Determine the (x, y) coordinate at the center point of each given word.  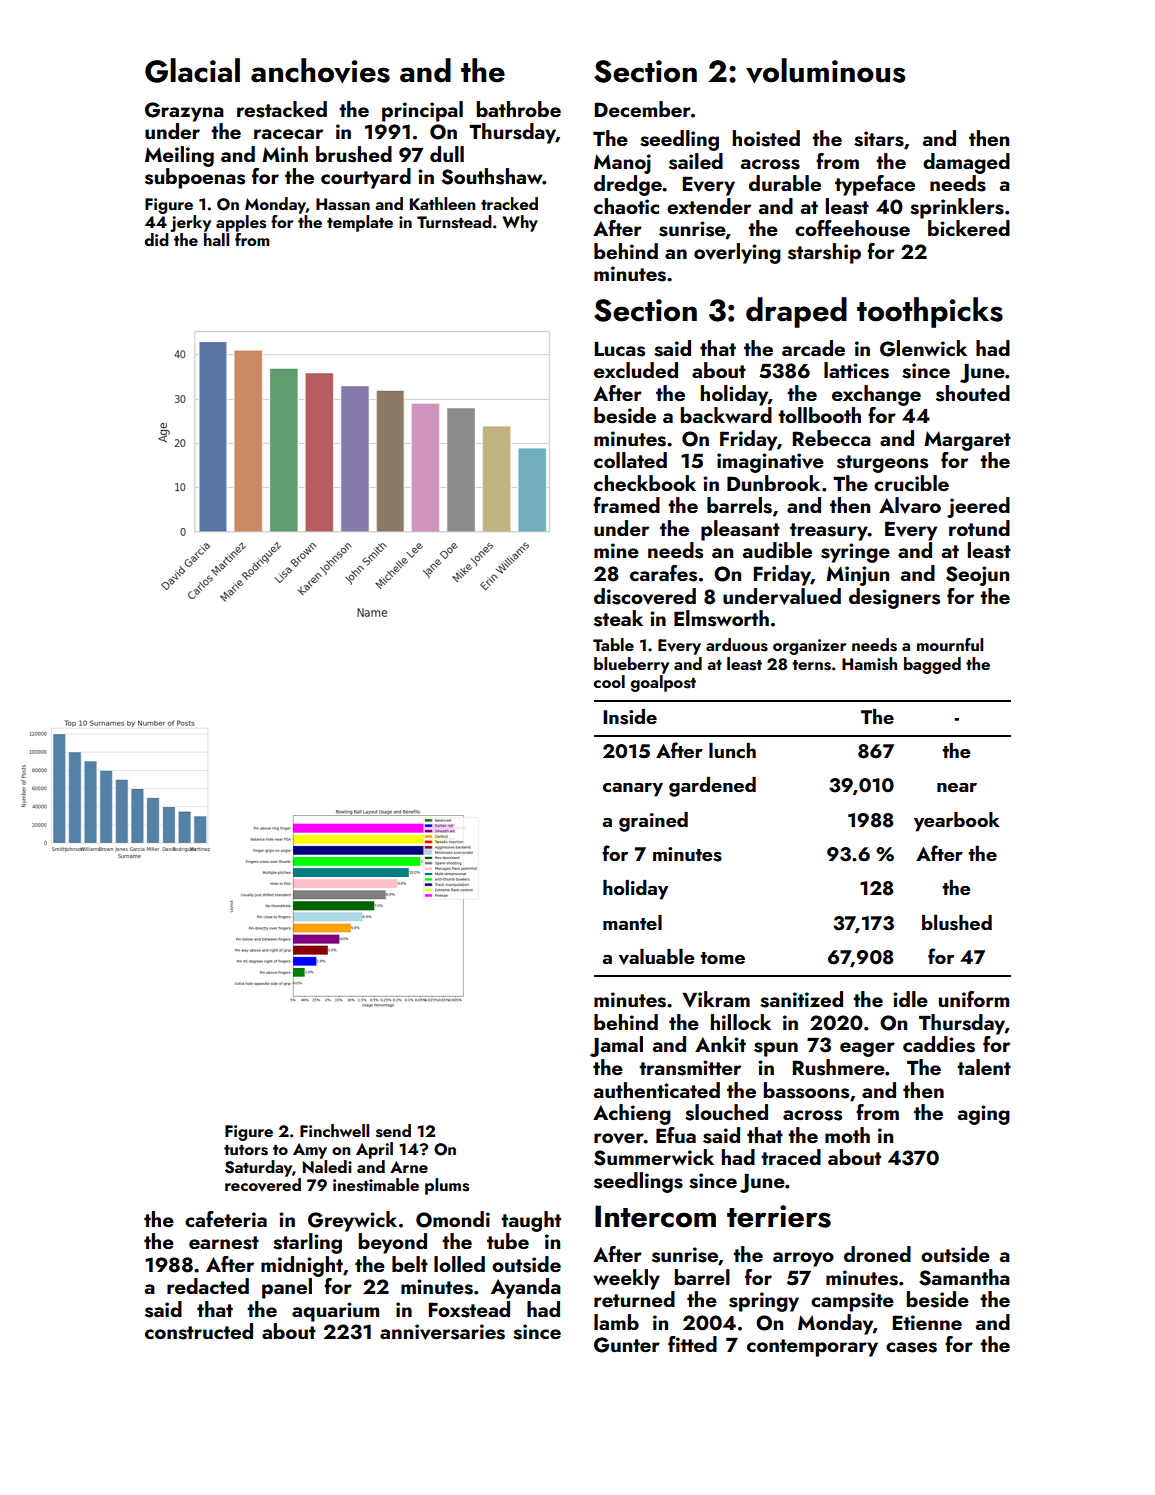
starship (824, 253)
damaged (966, 163)
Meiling (179, 156)
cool (609, 681)
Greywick (352, 1221)
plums (447, 1186)
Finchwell (334, 1130)
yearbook (956, 822)
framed (626, 505)
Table (613, 644)
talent (984, 1067)
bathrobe (519, 109)
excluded (636, 370)
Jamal (616, 1046)
